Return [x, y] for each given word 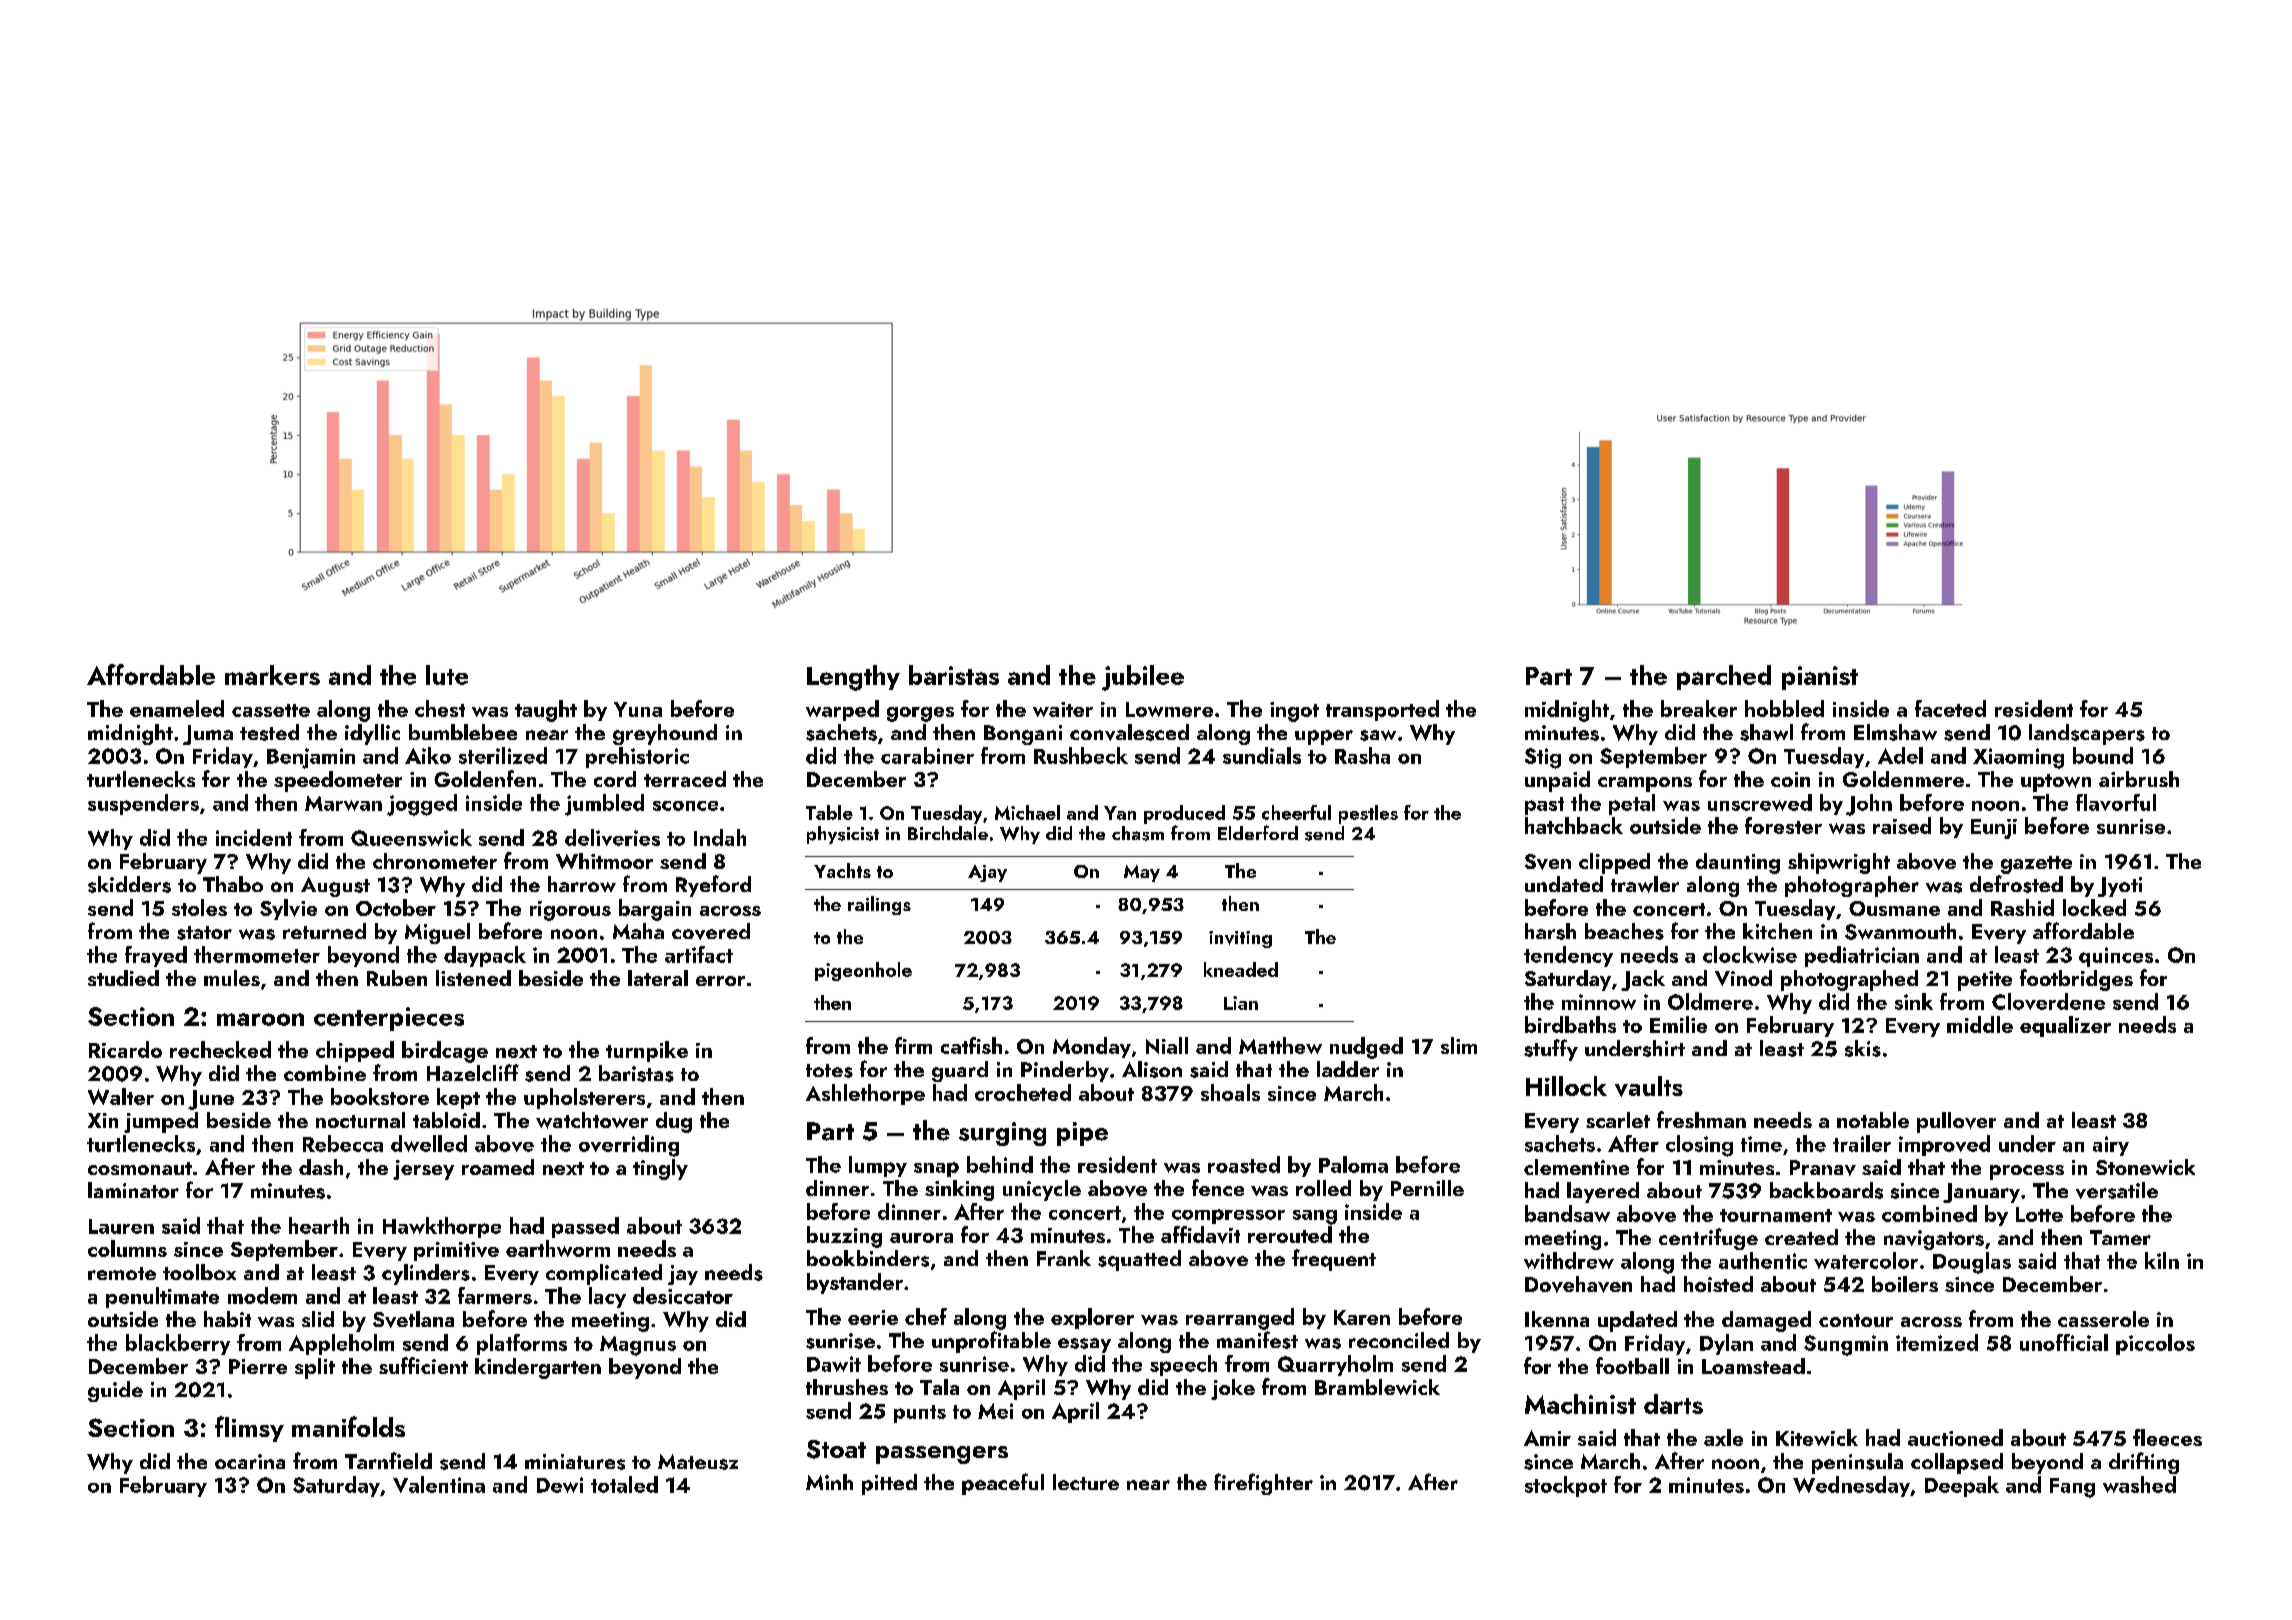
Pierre [258, 1366]
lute [447, 675]
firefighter [1263, 1484]
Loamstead [1753, 1366]
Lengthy [853, 678]
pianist [1820, 678]
